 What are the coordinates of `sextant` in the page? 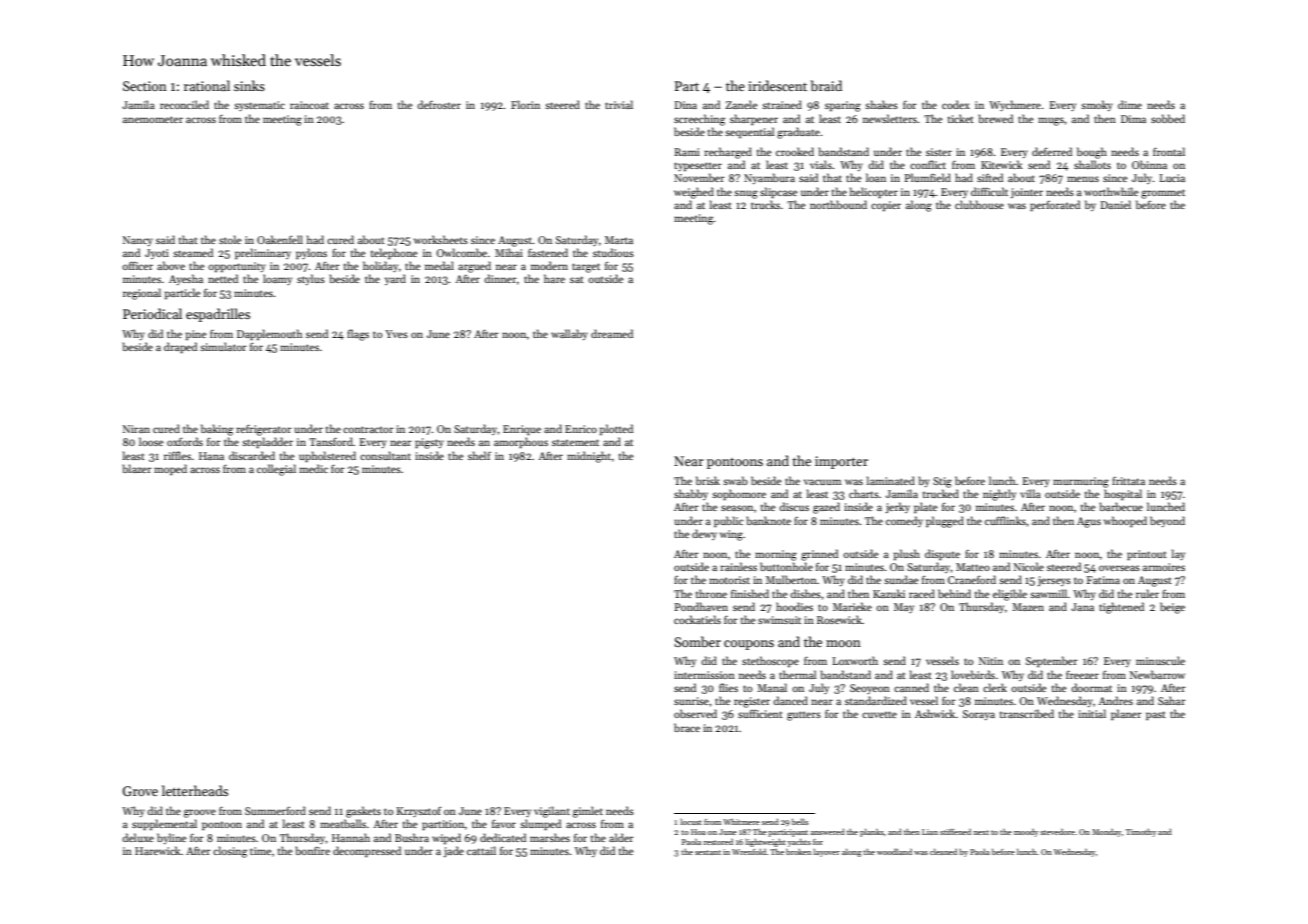 It's located at (708, 852).
